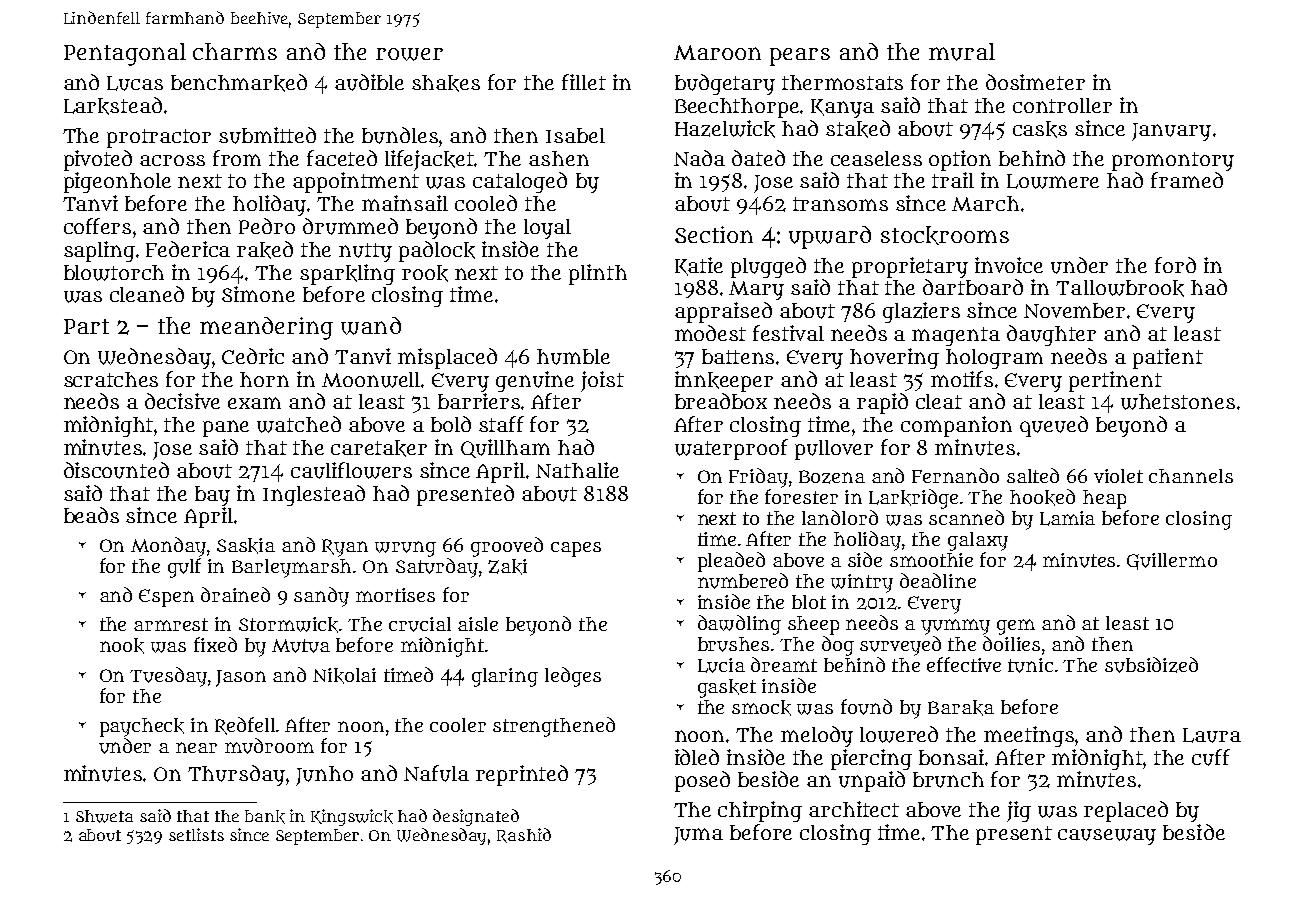  Describe the element at coordinates (717, 52) in the screenshot. I see `Maroon` at that location.
